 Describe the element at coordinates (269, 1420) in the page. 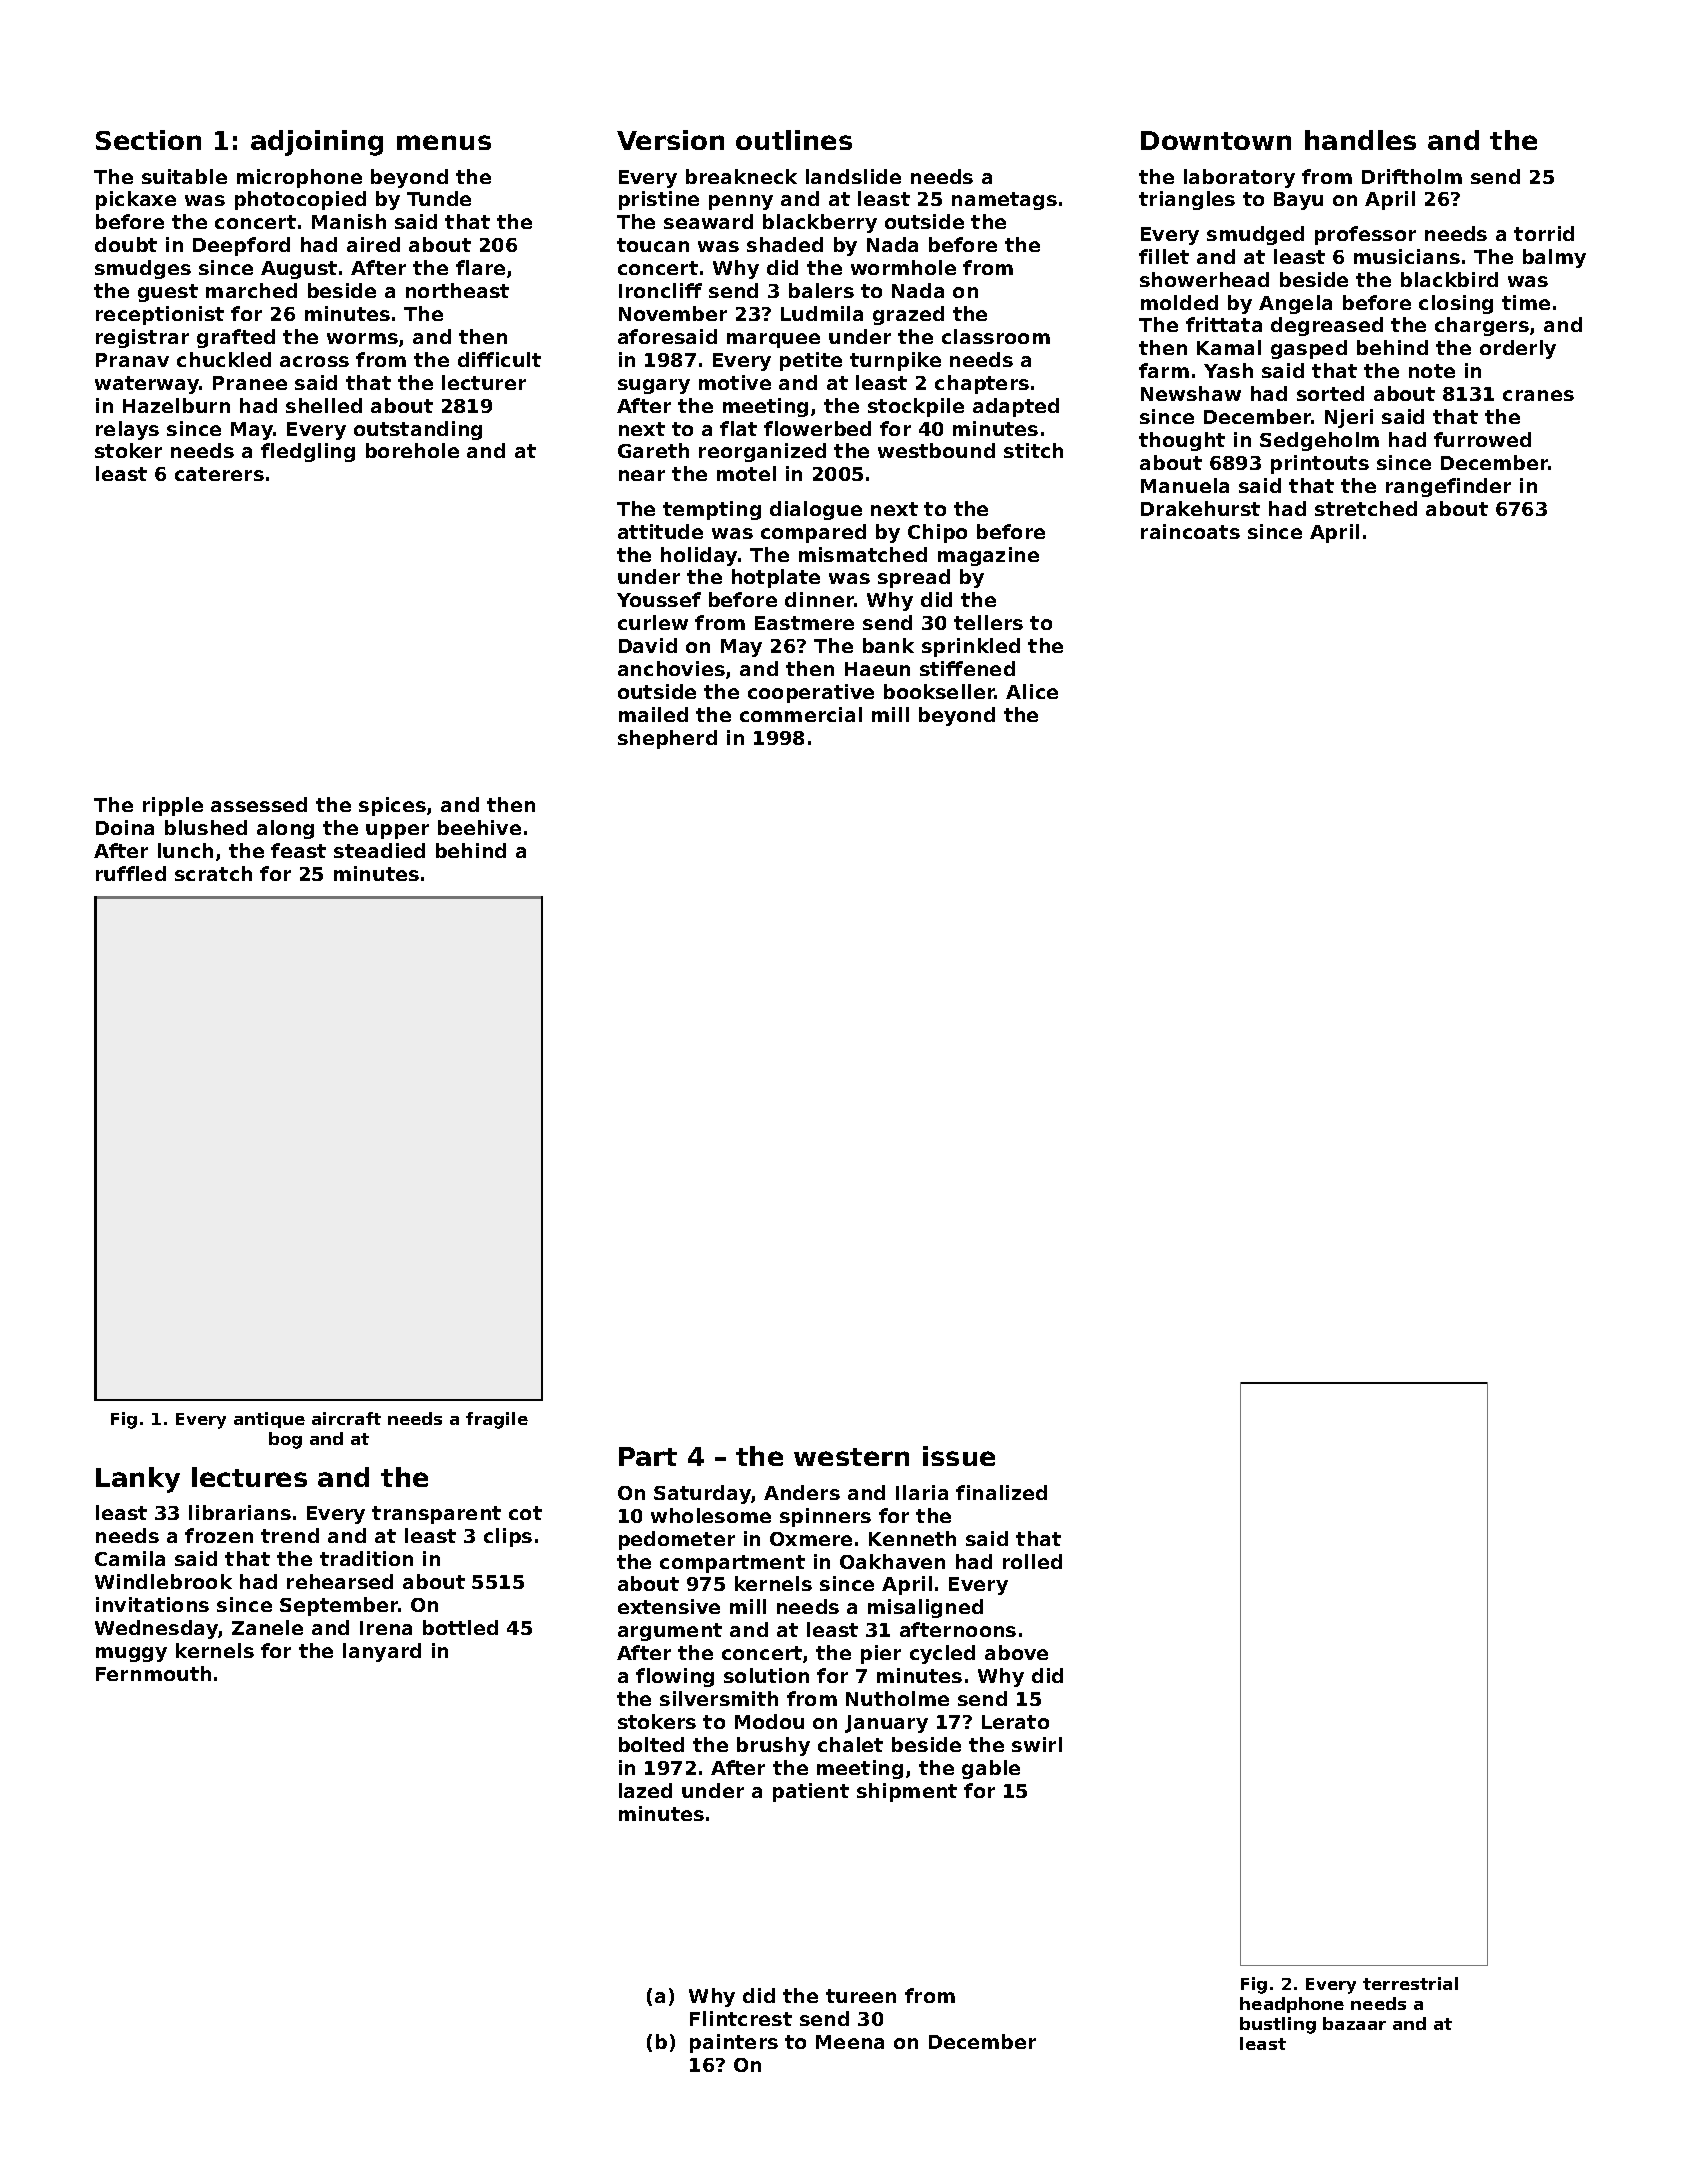

I see `antique` at that location.
